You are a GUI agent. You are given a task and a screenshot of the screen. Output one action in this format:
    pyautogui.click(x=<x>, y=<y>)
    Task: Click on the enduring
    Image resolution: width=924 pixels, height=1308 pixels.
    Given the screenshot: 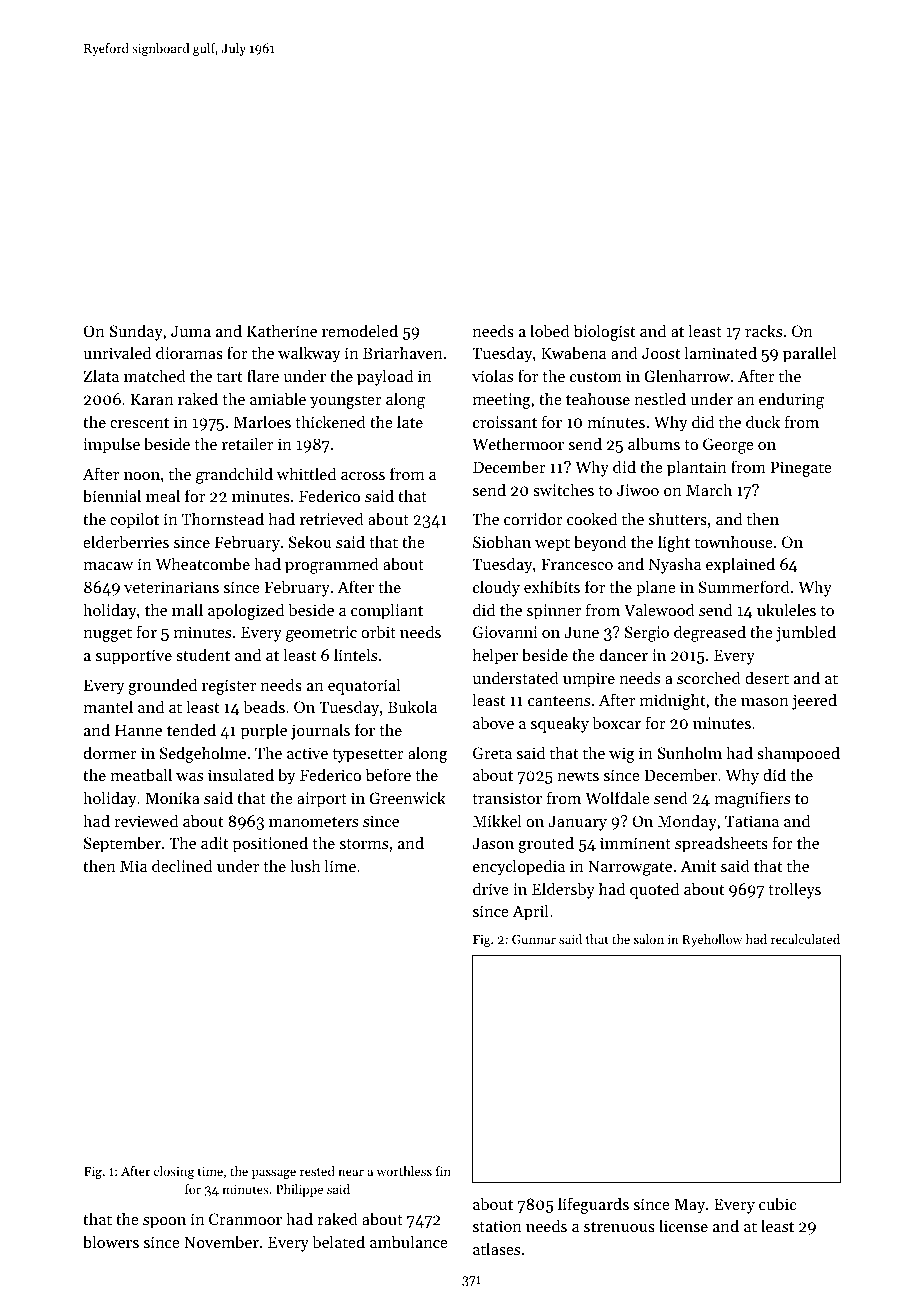 What is the action you would take?
    pyautogui.click(x=791, y=400)
